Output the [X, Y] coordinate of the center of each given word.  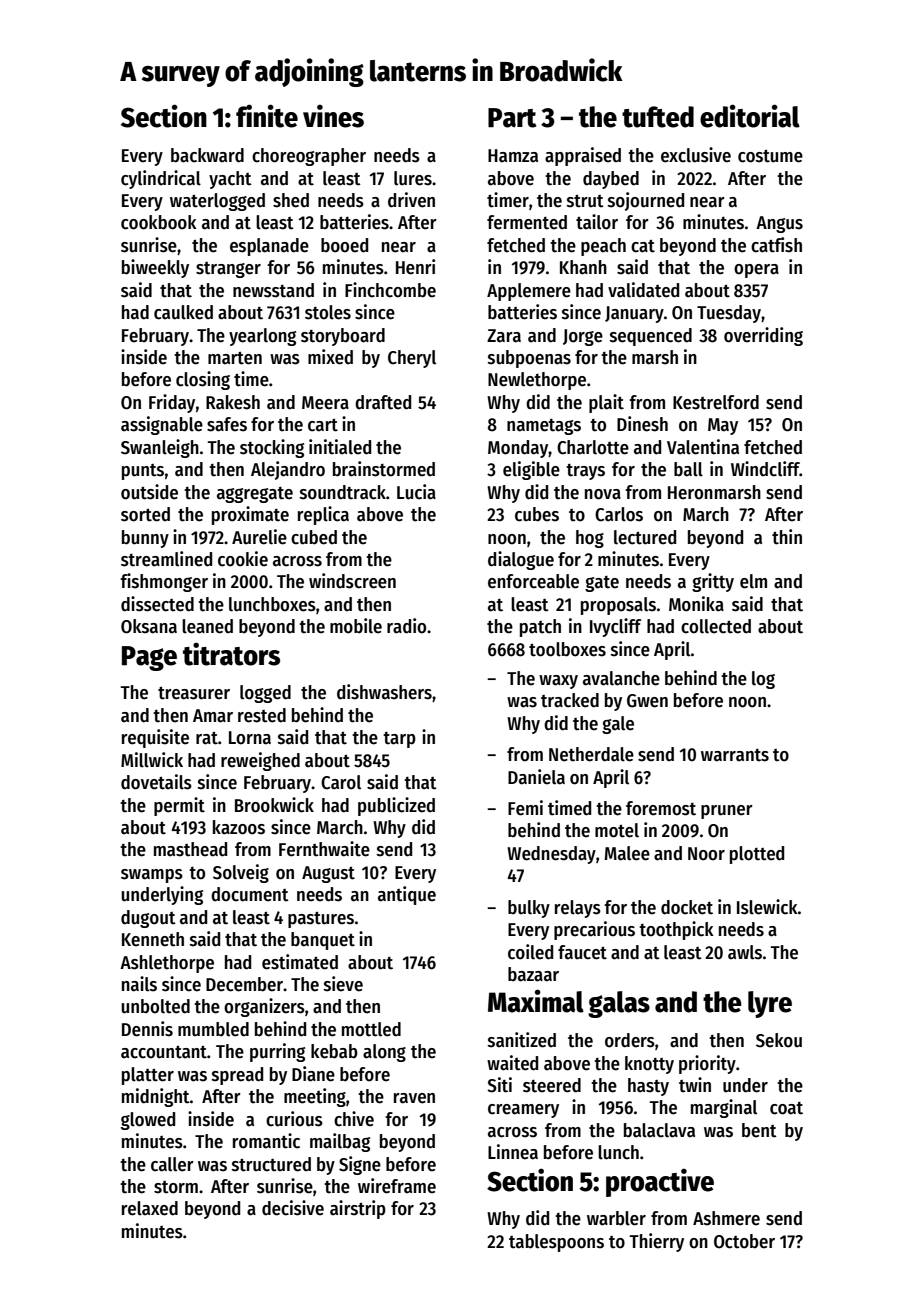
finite [267, 116]
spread [237, 1076]
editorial [750, 116]
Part [512, 118]
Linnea [513, 1152]
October [744, 1241]
